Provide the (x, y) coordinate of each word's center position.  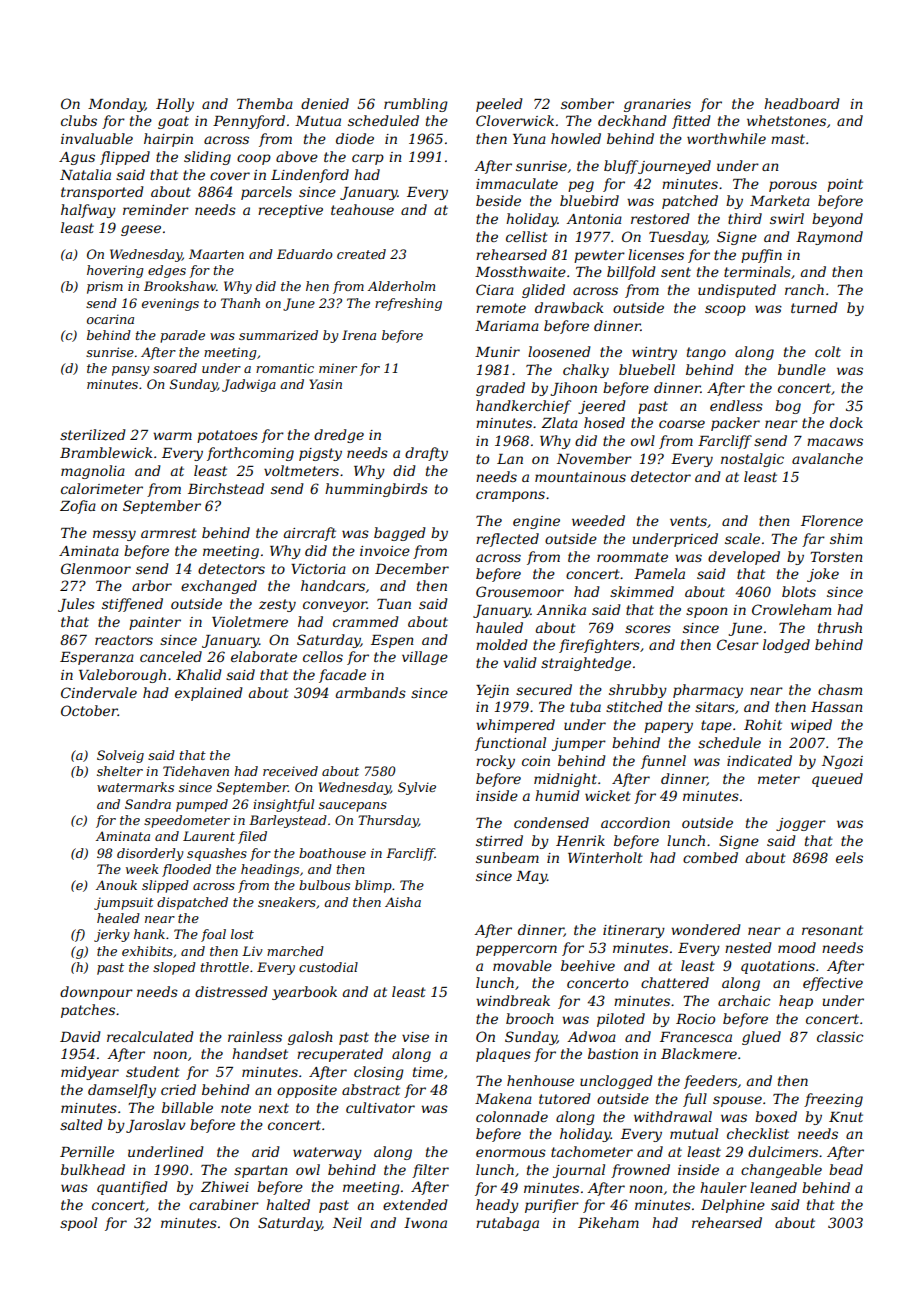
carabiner (224, 1204)
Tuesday (678, 238)
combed (710, 857)
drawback (569, 307)
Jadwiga (249, 385)
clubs (79, 120)
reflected (507, 540)
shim (846, 538)
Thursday (388, 821)
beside (498, 200)
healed (118, 918)
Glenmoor (96, 568)
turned (814, 307)
